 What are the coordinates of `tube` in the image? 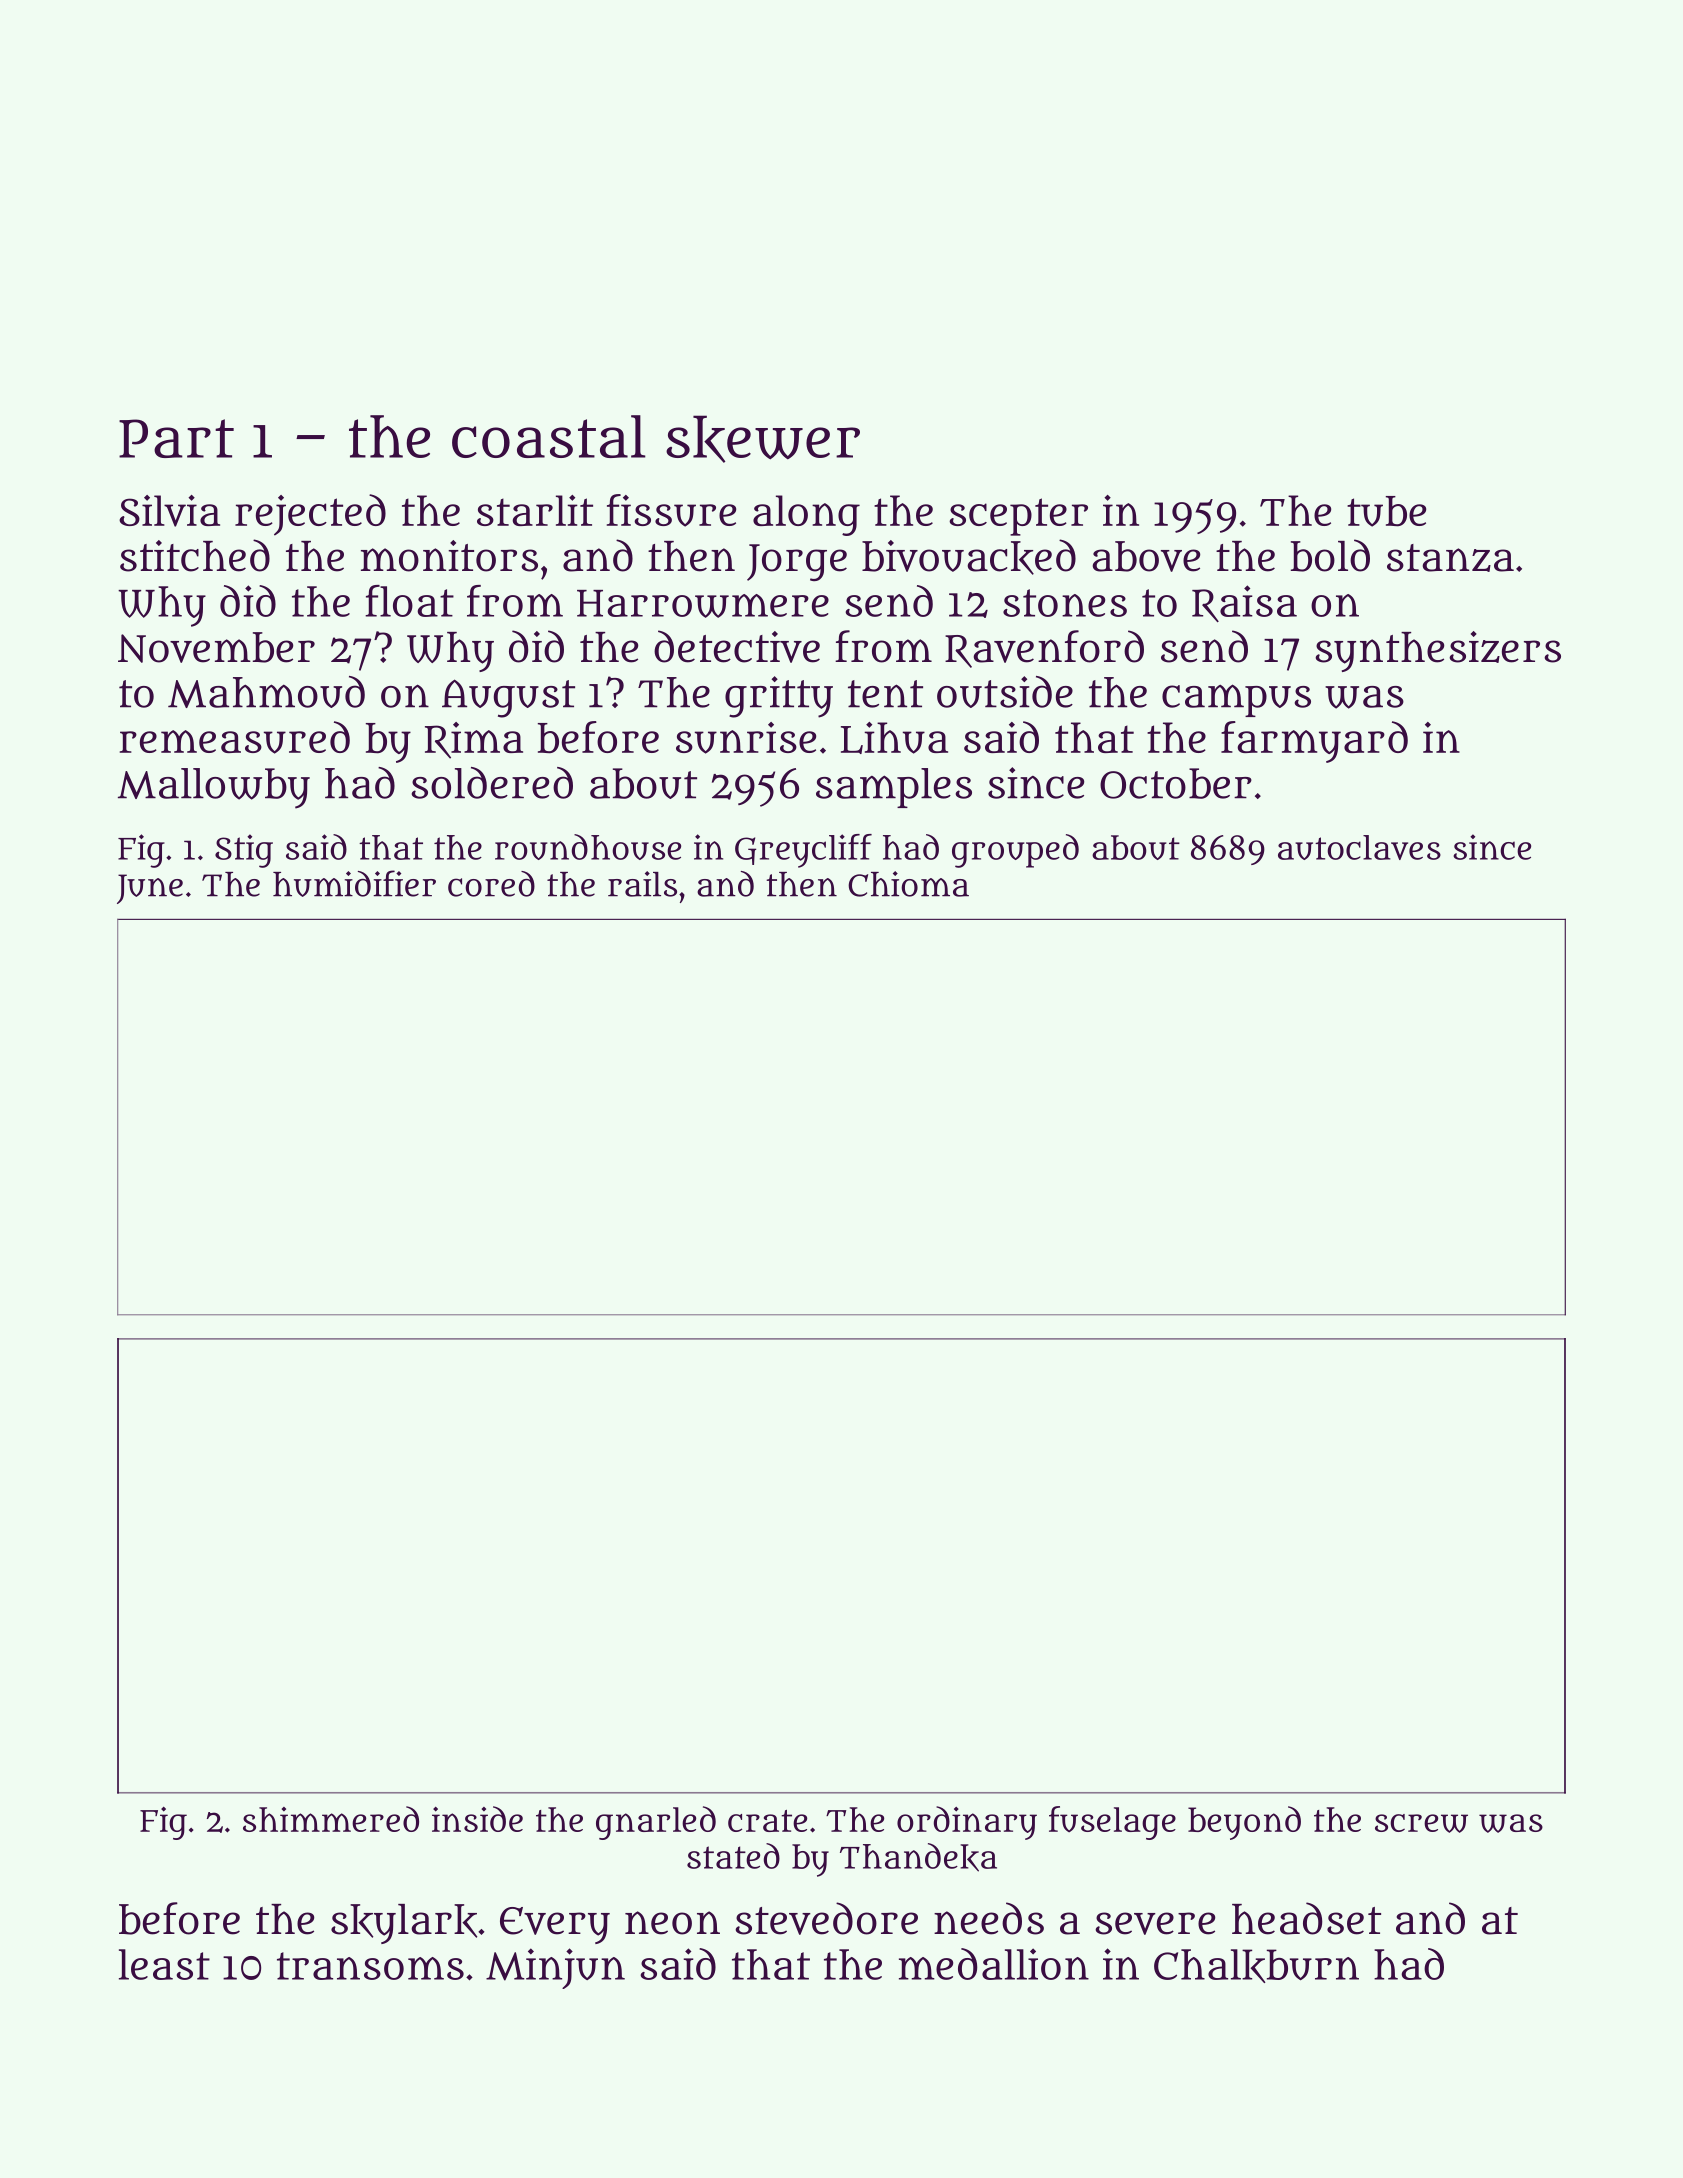 It's located at (1386, 511).
